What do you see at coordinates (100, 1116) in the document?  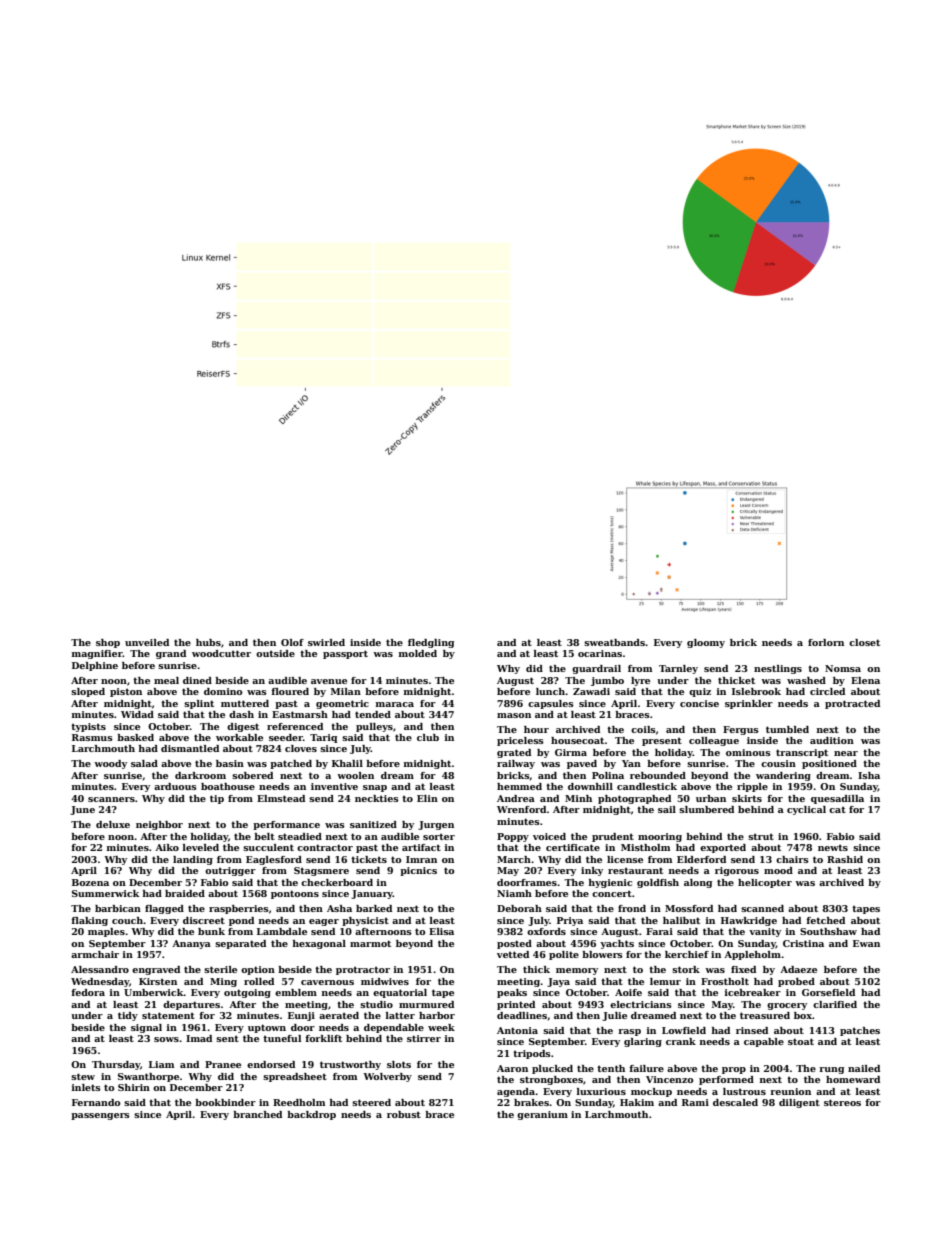 I see `passengers` at bounding box center [100, 1116].
